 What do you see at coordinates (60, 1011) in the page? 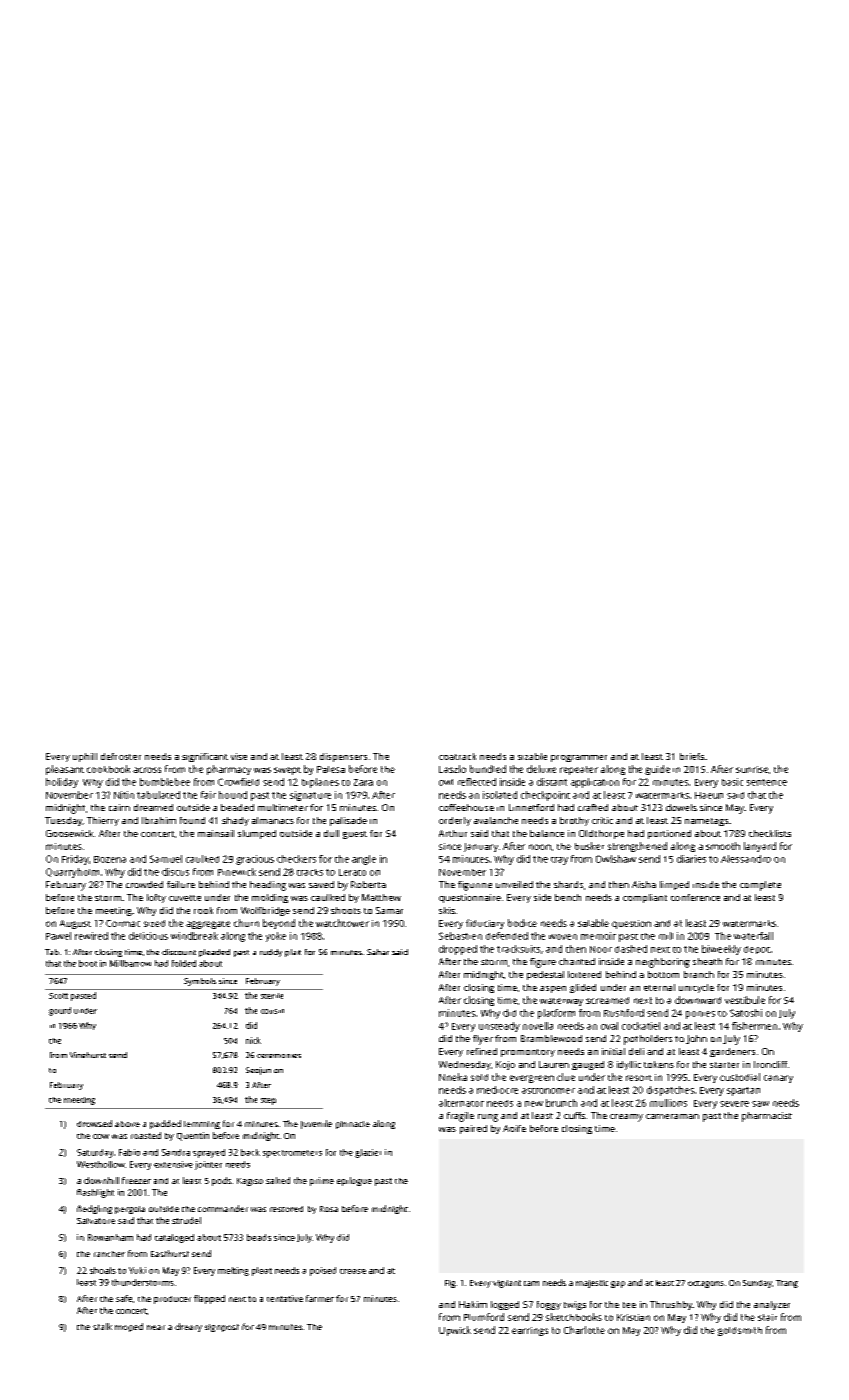
I see `gourd` at bounding box center [60, 1011].
